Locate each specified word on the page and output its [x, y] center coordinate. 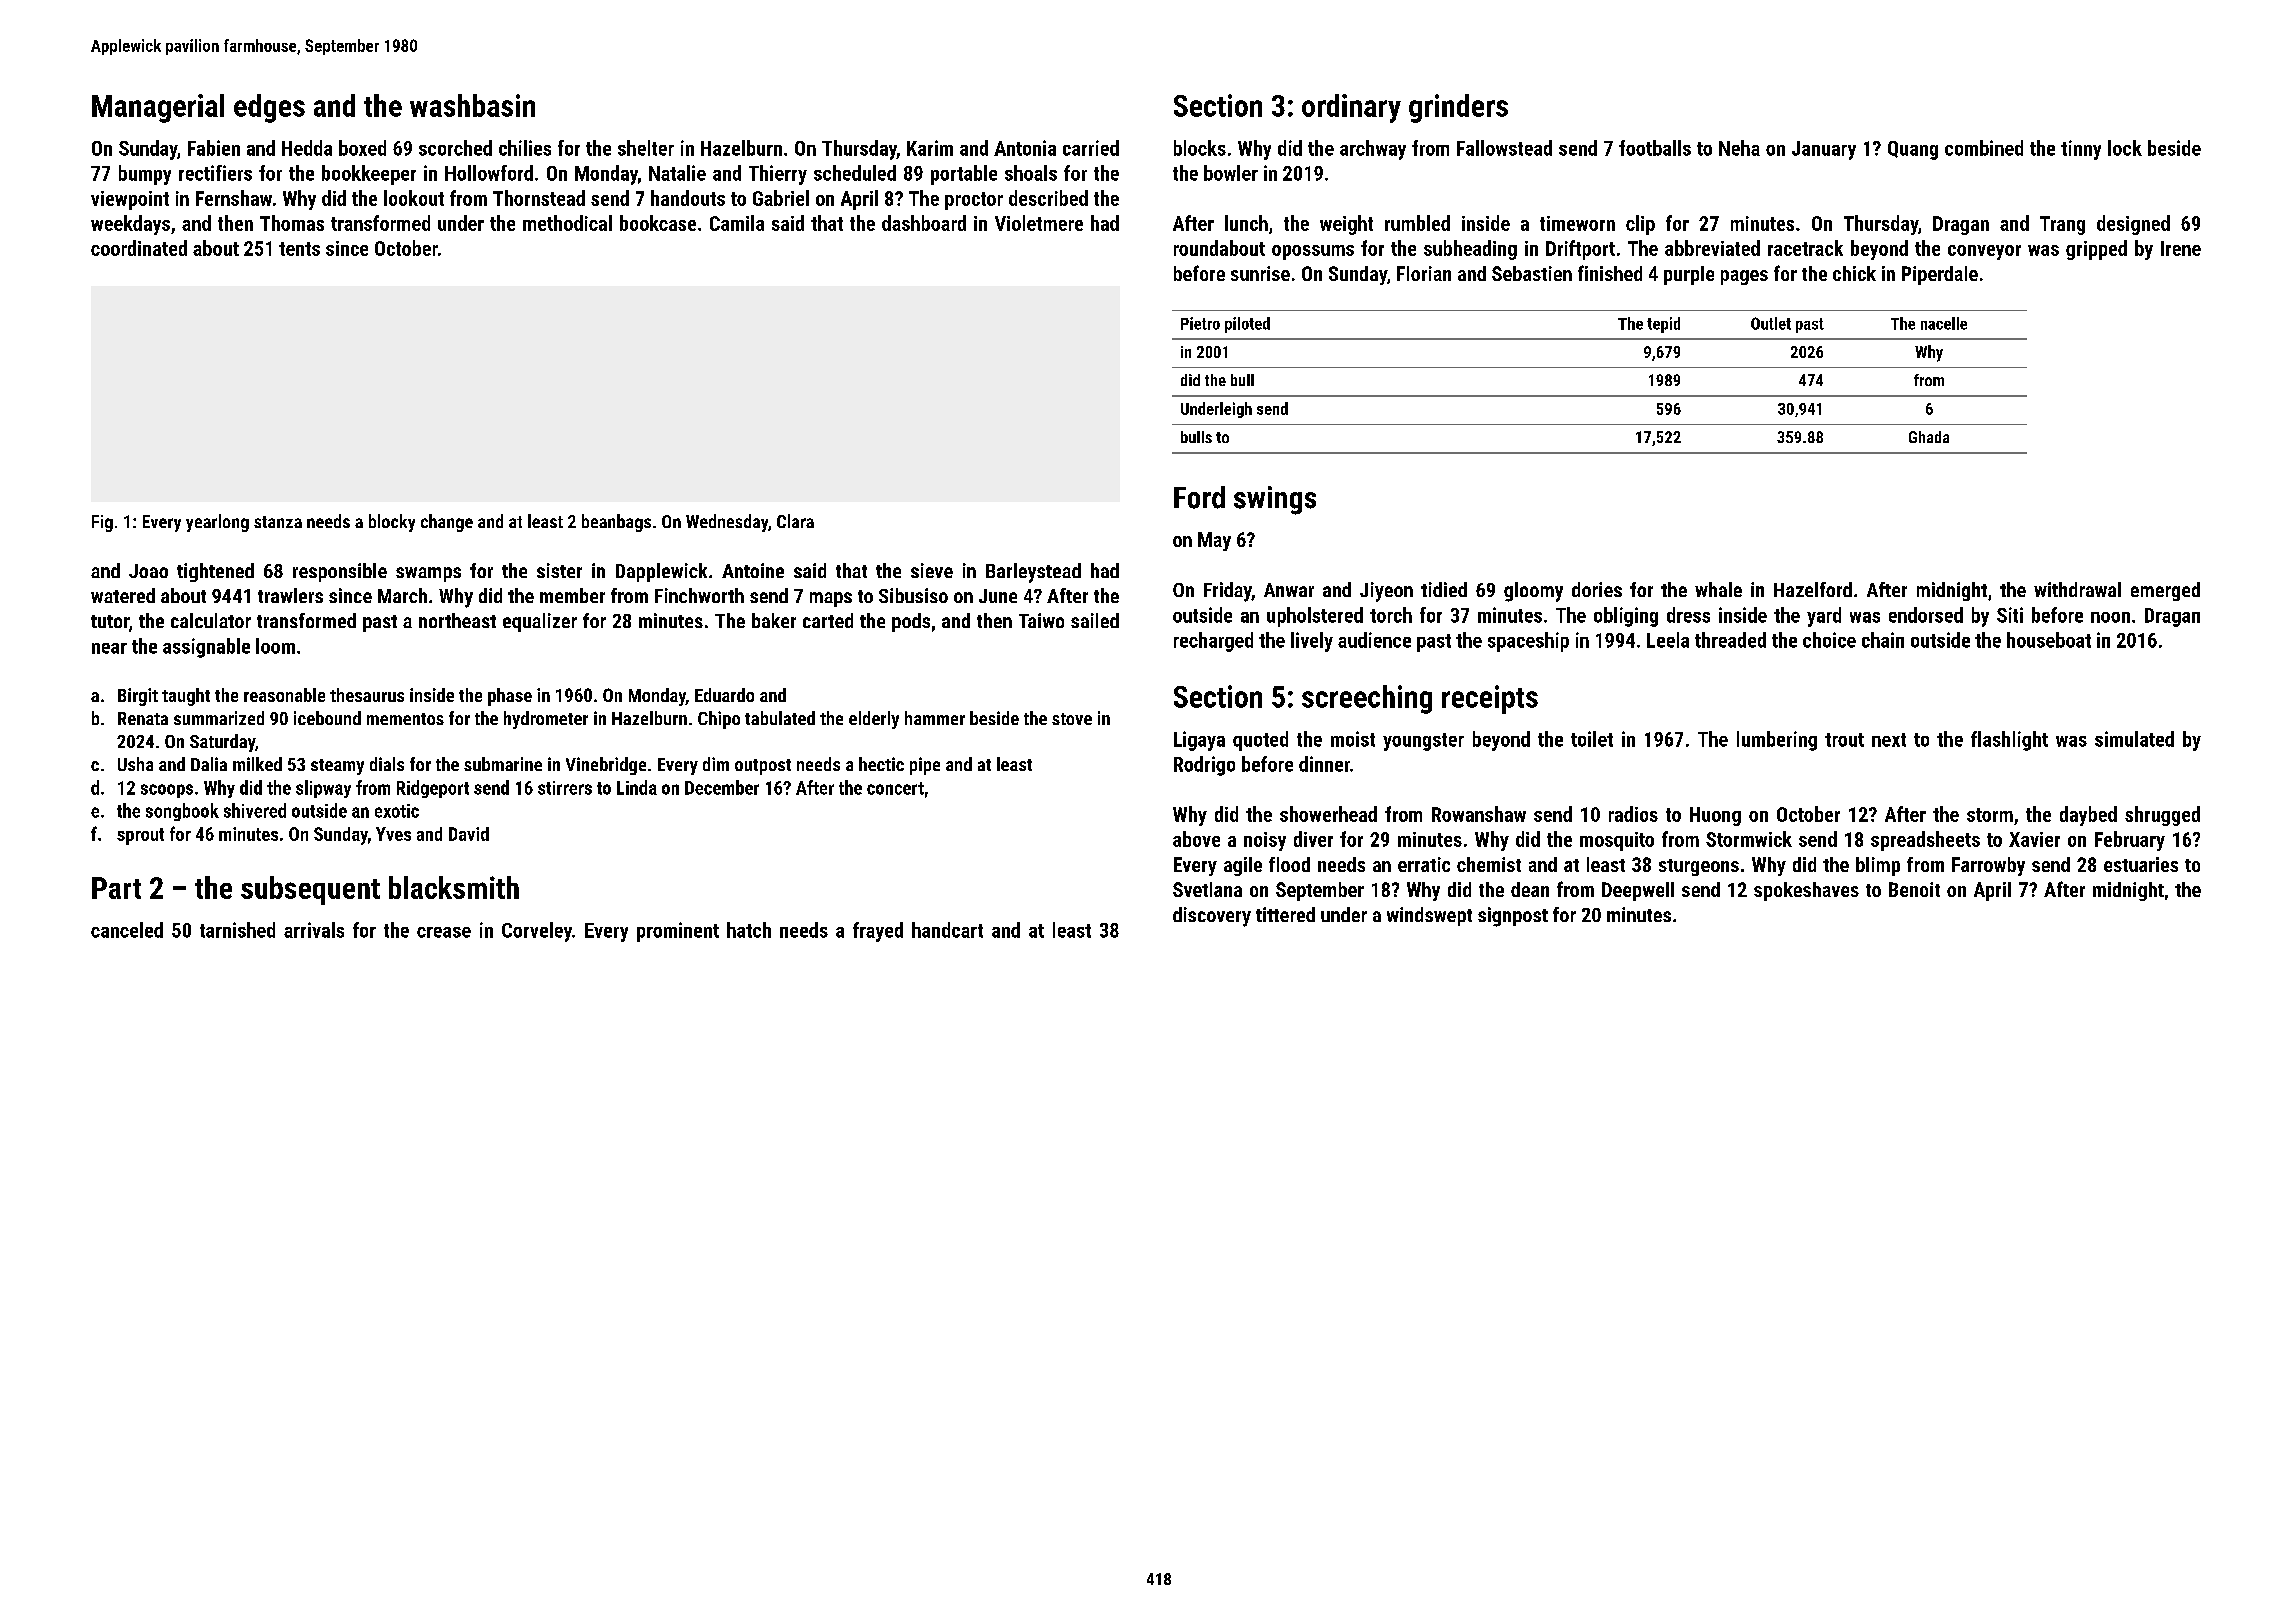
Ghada [1929, 437]
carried [1091, 148]
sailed [1095, 620]
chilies [525, 148]
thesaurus [367, 695]
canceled [127, 930]
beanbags [616, 523]
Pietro [1200, 323]
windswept [1429, 916]
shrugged [2162, 816]
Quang [1913, 150]
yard [1824, 617]
